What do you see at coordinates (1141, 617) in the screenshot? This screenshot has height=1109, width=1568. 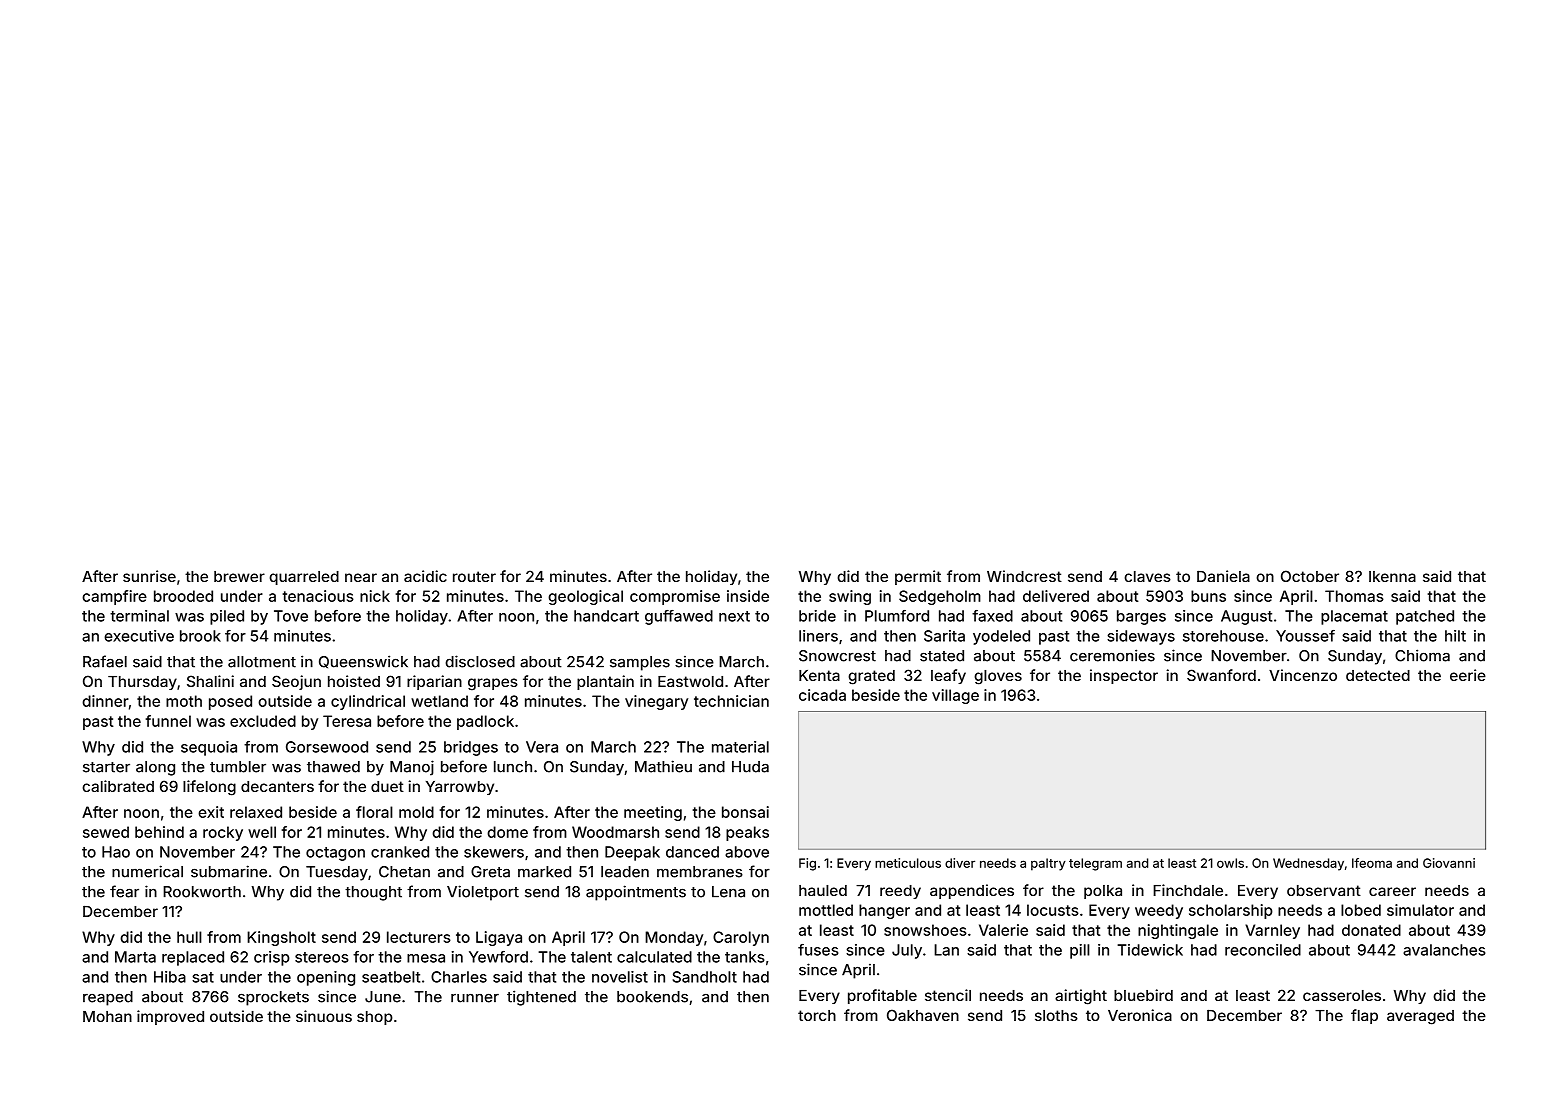 I see `barges` at bounding box center [1141, 617].
